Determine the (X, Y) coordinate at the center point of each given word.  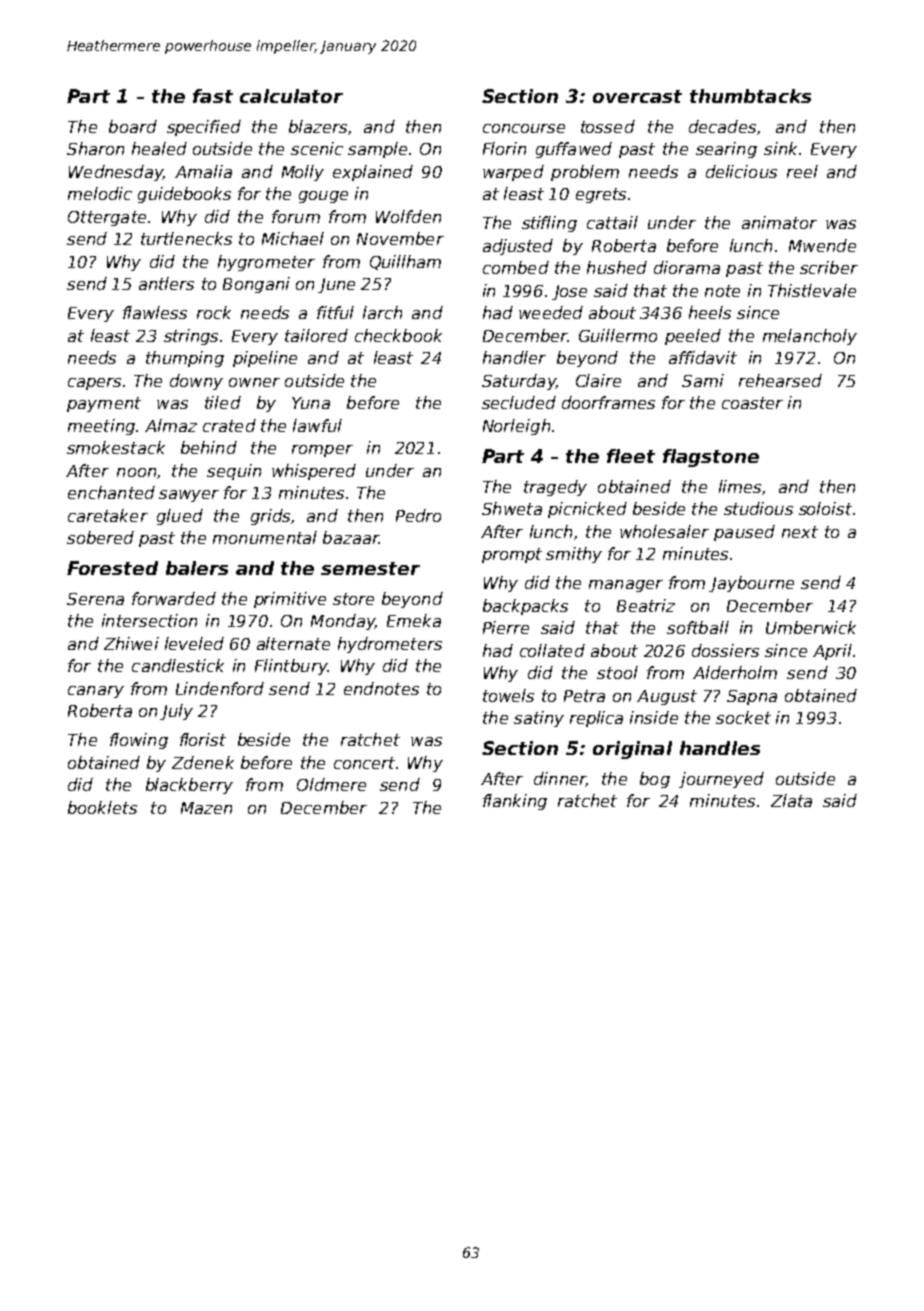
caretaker (108, 515)
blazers (318, 126)
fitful (335, 312)
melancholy (810, 337)
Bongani (256, 285)
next (800, 532)
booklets (102, 807)
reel (802, 171)
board (133, 126)
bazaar (351, 537)
